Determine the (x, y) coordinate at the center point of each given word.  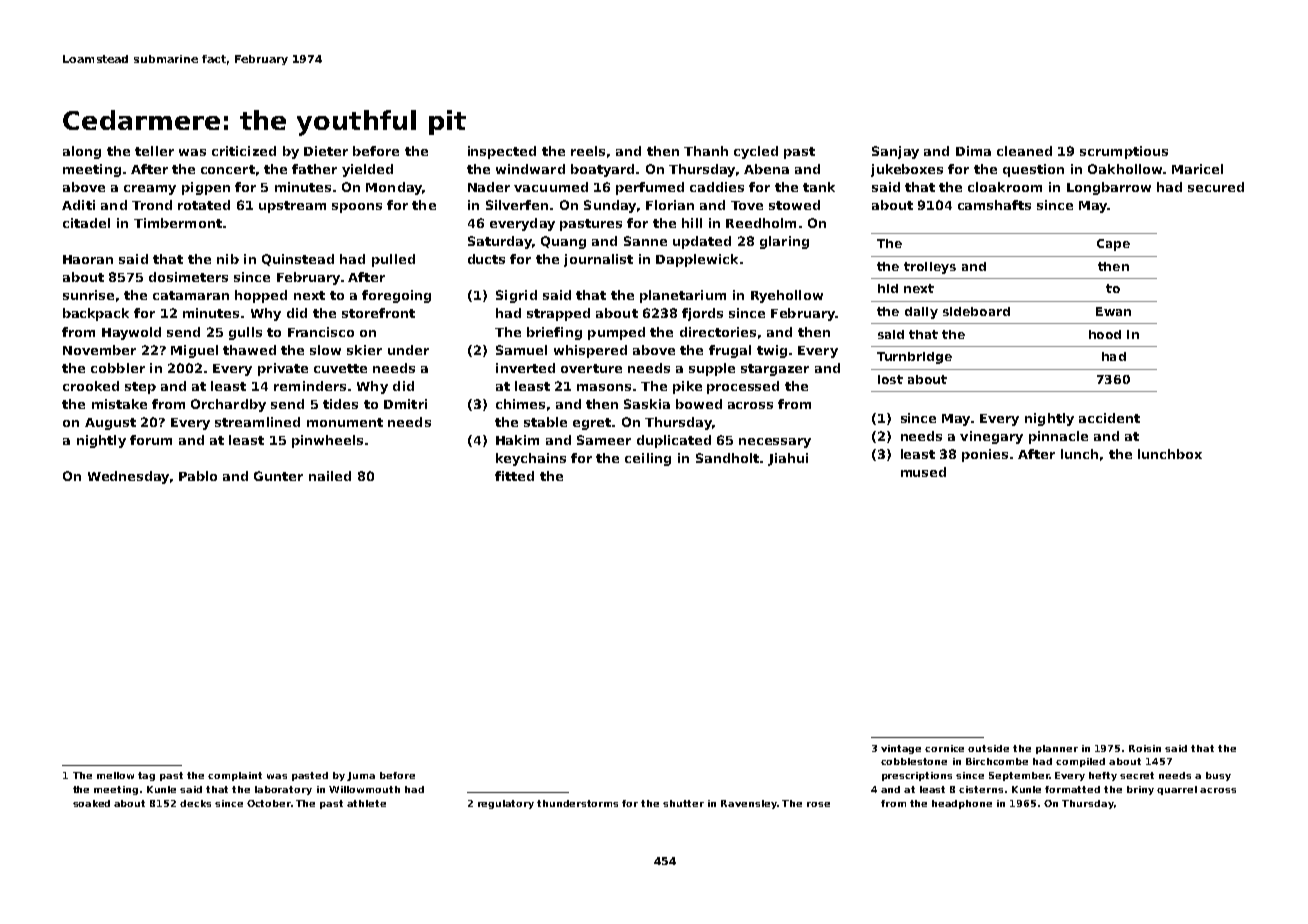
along (82, 152)
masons (604, 387)
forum (151, 440)
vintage (901, 749)
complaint (235, 776)
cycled (756, 152)
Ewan (1113, 311)
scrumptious (1124, 152)
